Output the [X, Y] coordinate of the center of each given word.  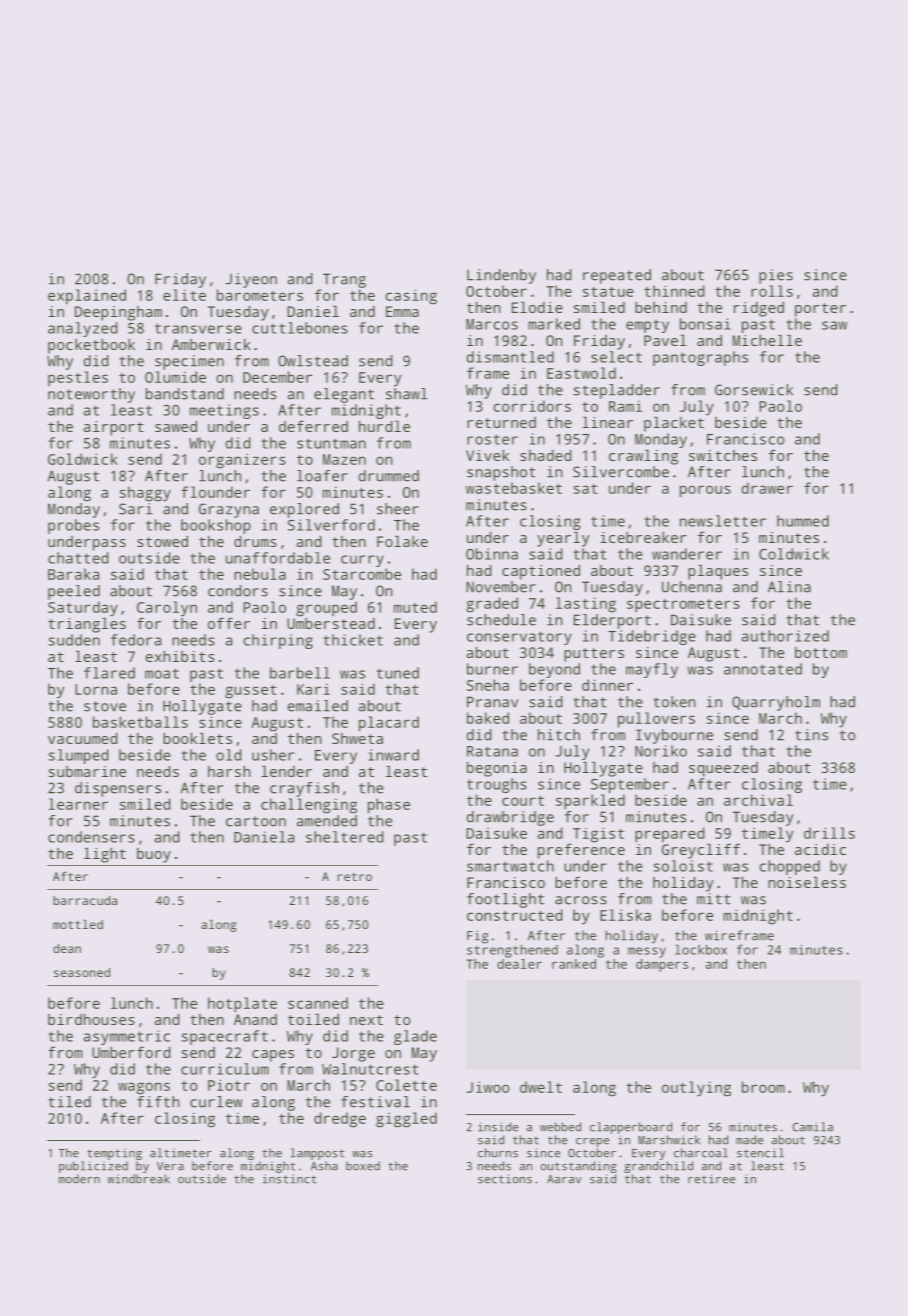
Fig [477, 937]
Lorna [96, 689]
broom [763, 1087]
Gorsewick [754, 390]
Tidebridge [652, 637]
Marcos [492, 324]
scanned [318, 1003]
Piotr [229, 1085]
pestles [78, 378]
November [501, 587]
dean [67, 948]
